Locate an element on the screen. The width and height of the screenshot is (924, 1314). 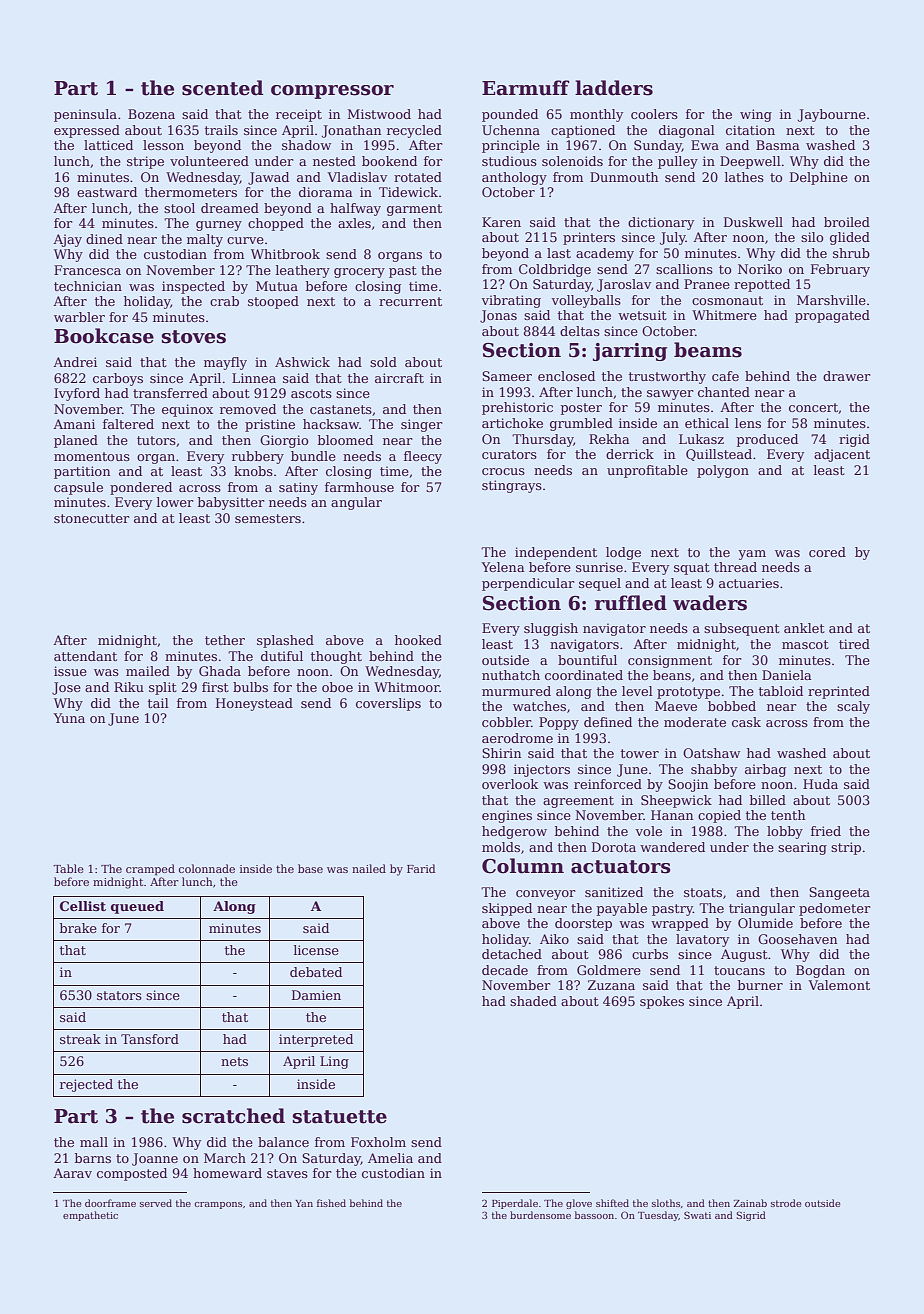
polygon is located at coordinates (723, 471).
